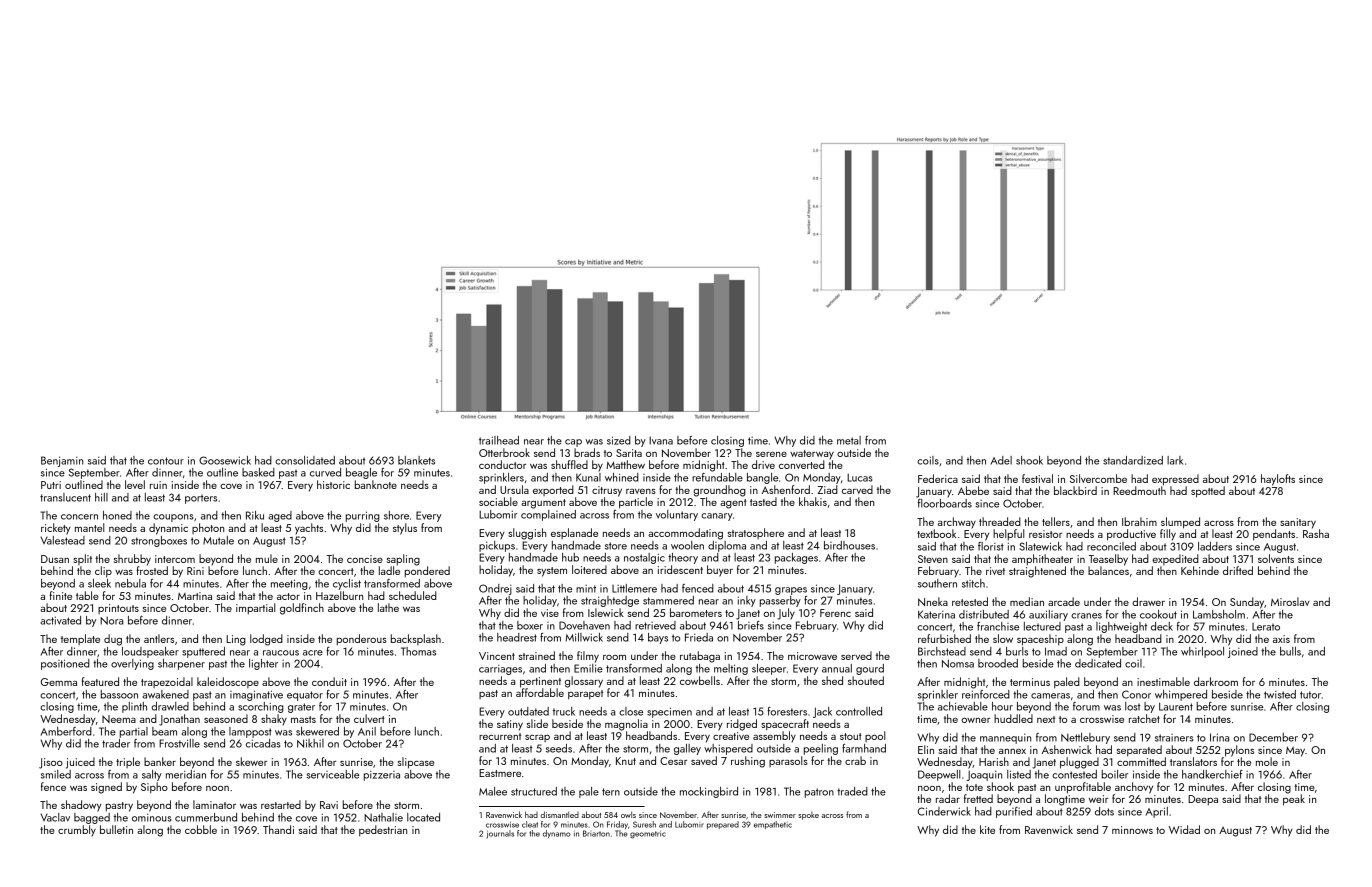 The height and width of the screenshot is (887, 1372). I want to click on refundable, so click(717, 477).
